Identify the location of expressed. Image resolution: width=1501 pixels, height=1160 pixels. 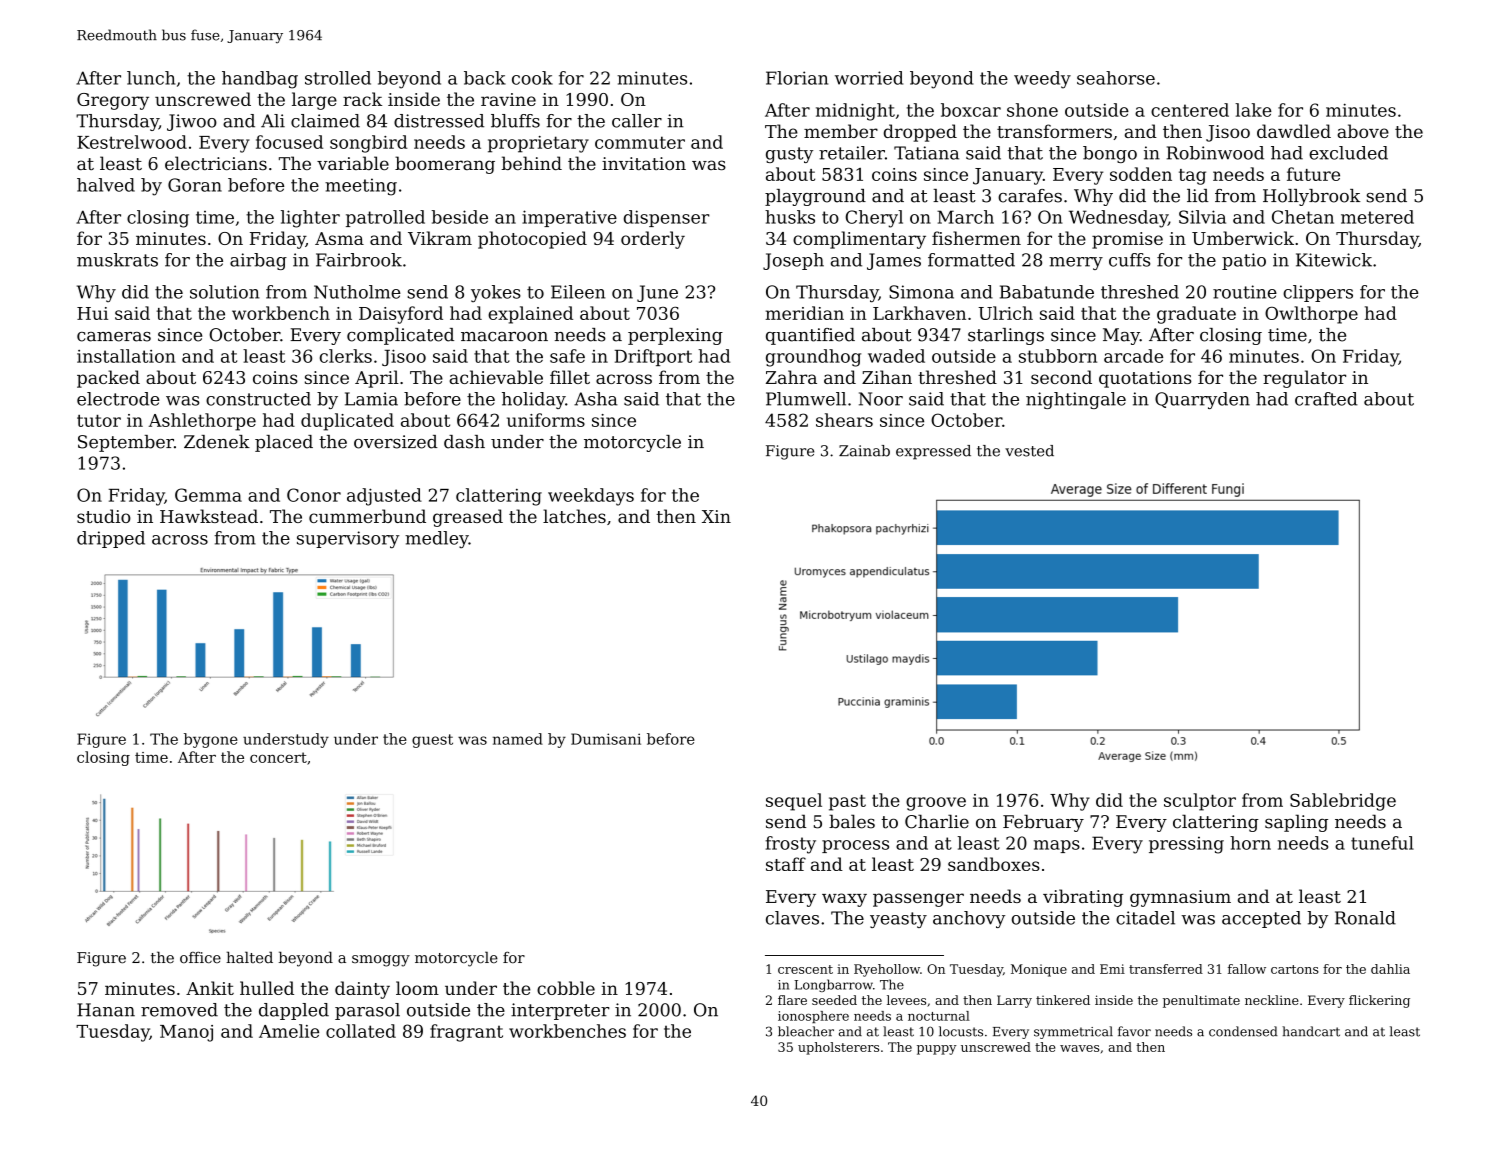
(933, 452).
